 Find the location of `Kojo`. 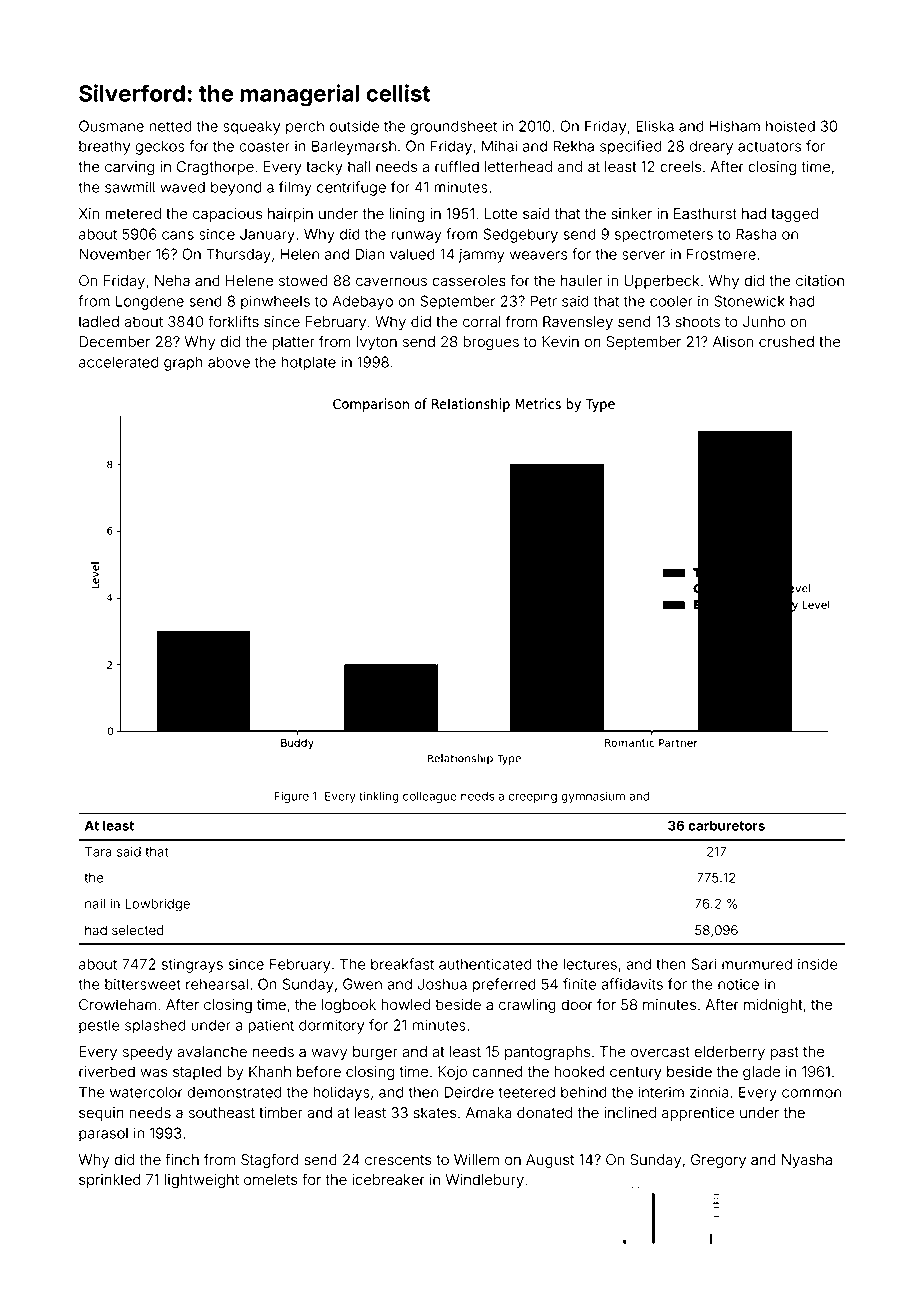

Kojo is located at coordinates (452, 1073).
